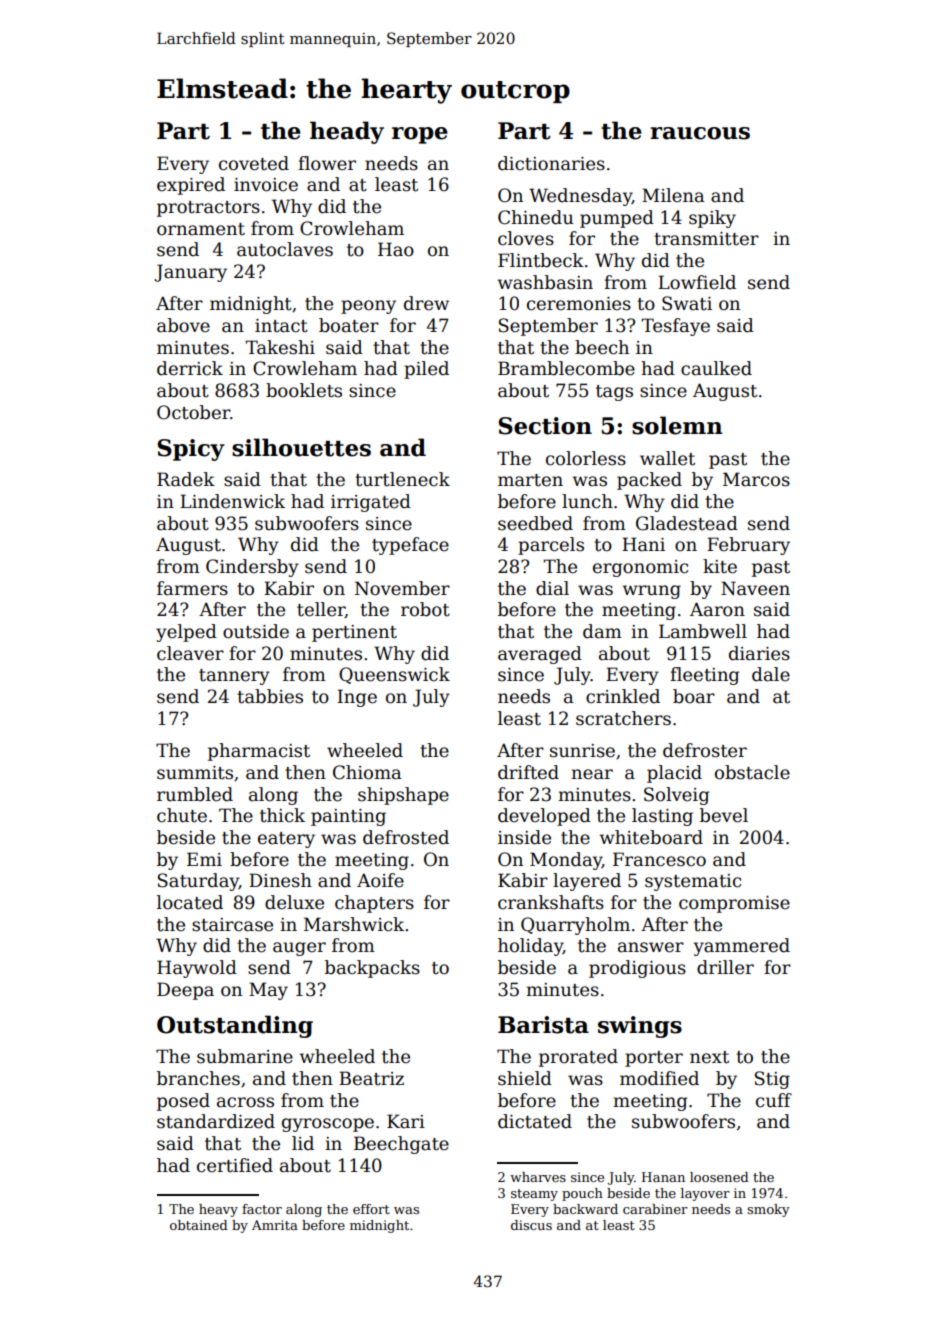  What do you see at coordinates (232, 925) in the image?
I see `staircase` at bounding box center [232, 925].
